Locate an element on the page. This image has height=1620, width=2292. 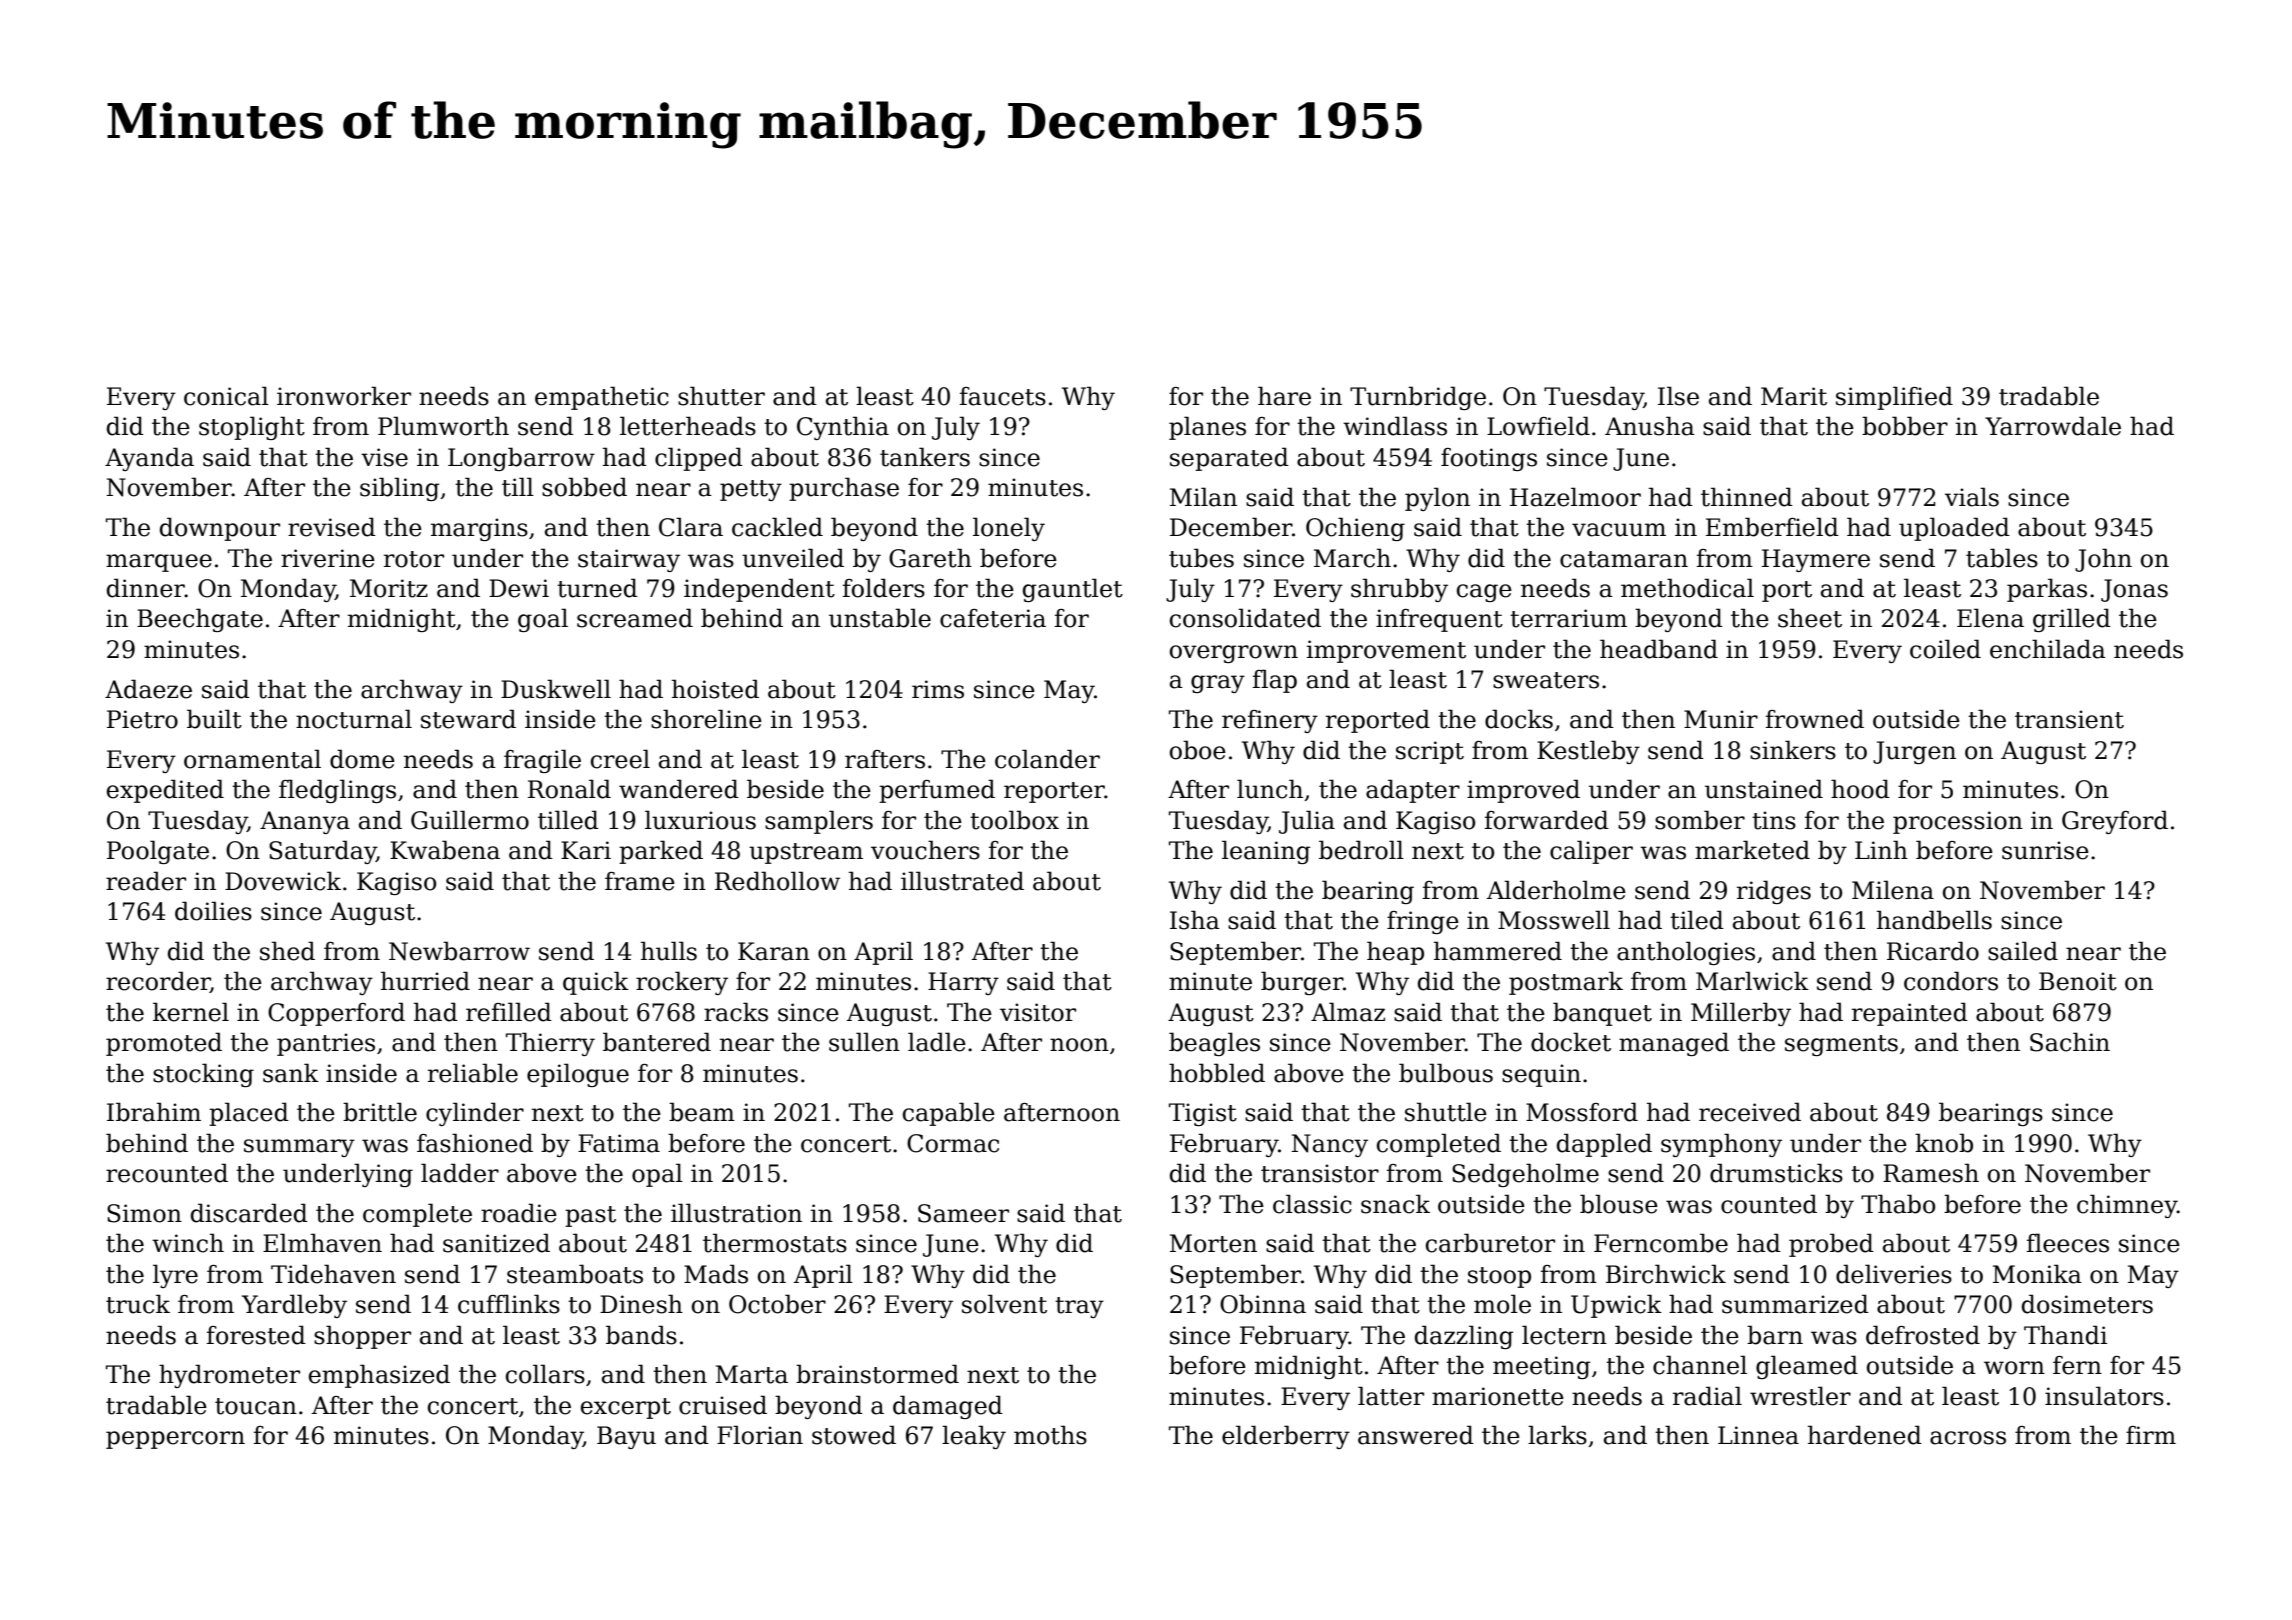
Redhollow is located at coordinates (777, 881).
